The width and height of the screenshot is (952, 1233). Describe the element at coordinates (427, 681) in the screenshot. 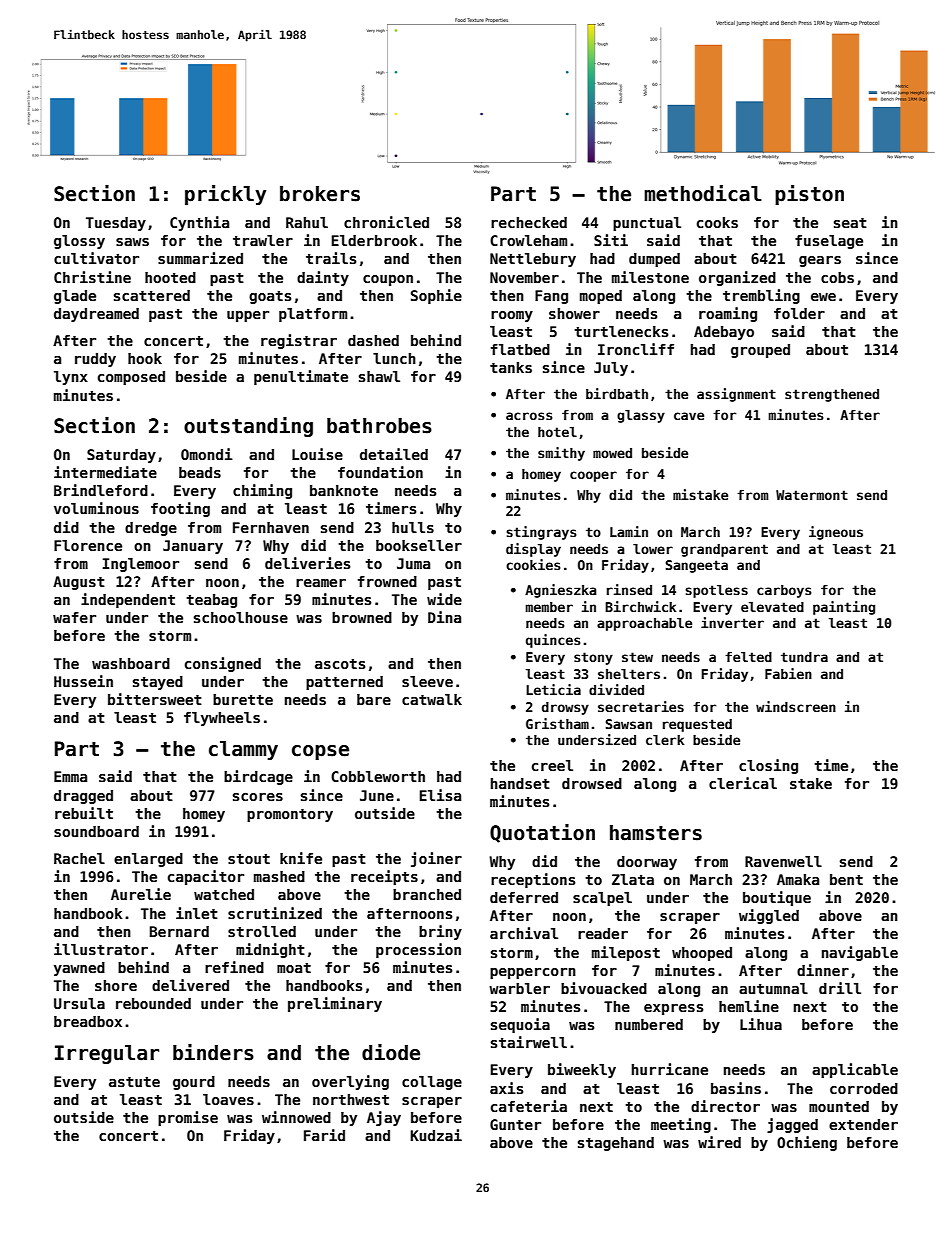

I see `sleeve` at that location.
